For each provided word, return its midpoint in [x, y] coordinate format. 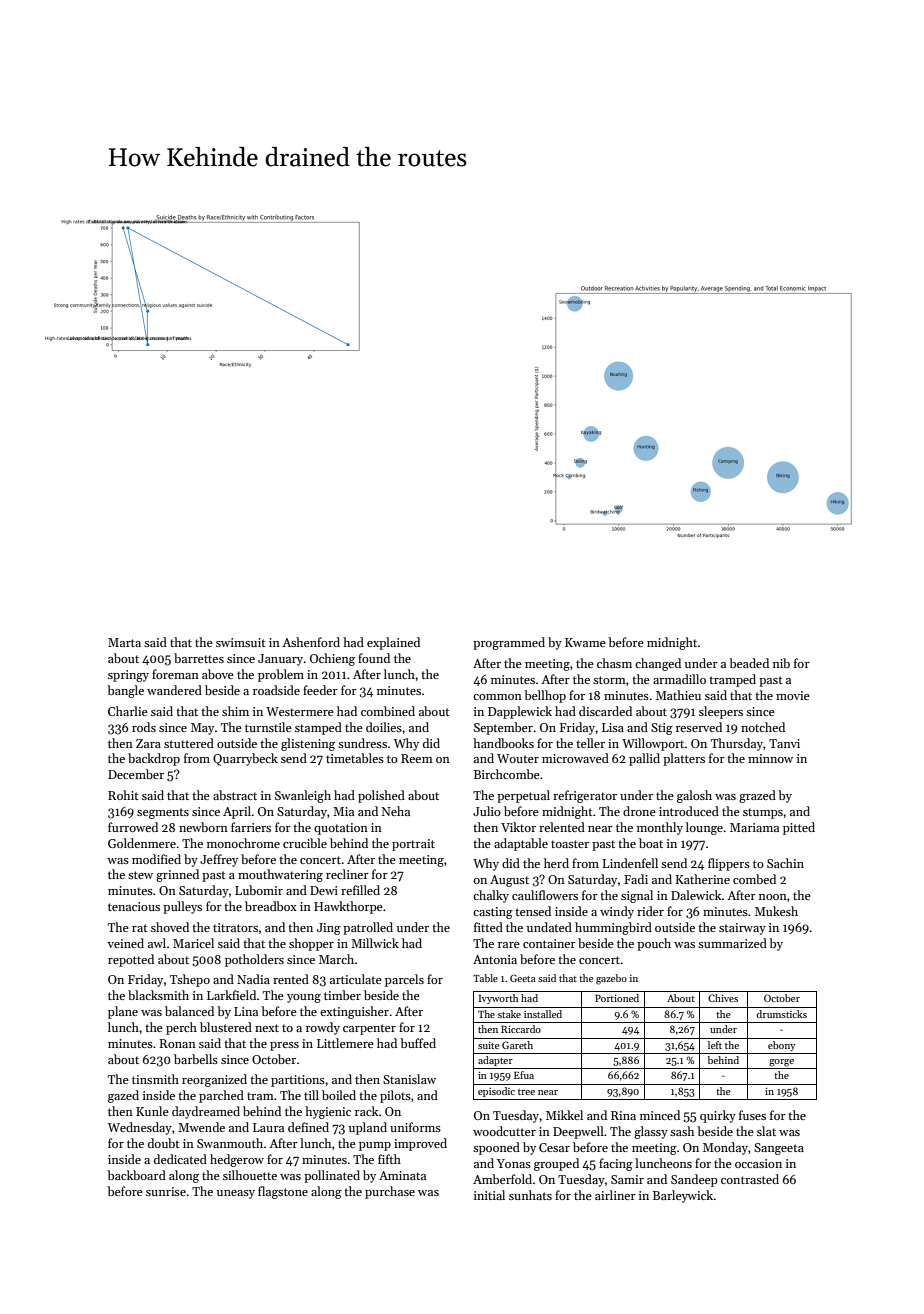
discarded [605, 711]
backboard [136, 1175]
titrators [235, 927]
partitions [298, 1081]
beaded [749, 663]
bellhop [545, 696]
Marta [124, 642]
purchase [390, 1192]
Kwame [585, 642]
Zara [148, 743]
